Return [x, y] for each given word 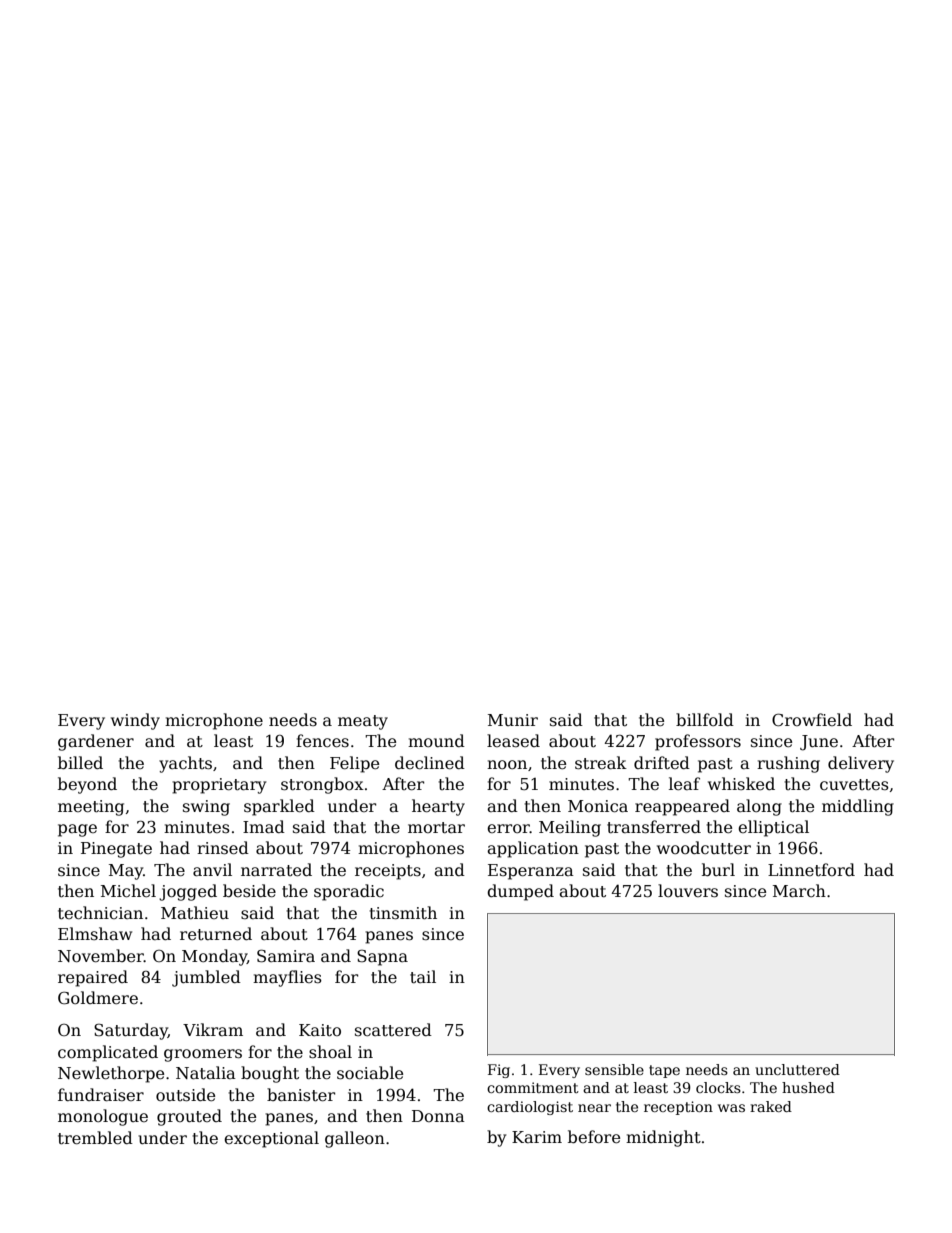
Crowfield [812, 720]
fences [322, 741]
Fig [499, 1071]
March [799, 891]
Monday [214, 957]
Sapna [382, 957]
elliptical [773, 828]
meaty [363, 722]
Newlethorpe [111, 1074]
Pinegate [116, 850]
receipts [388, 872]
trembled [95, 1138]
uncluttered [797, 1069]
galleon [355, 1139]
